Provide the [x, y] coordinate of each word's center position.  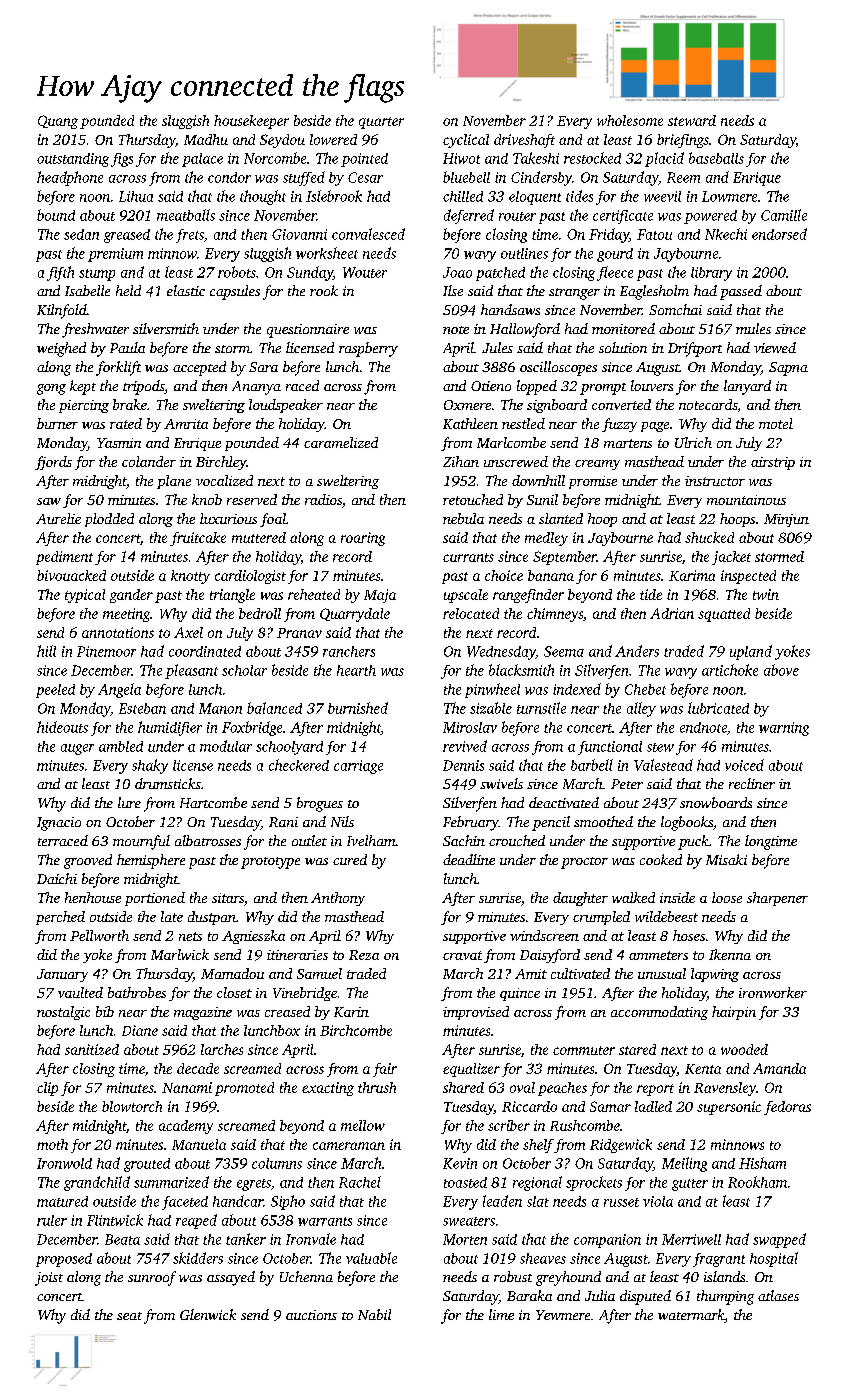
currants [468, 557]
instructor [715, 481]
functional [610, 748]
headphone [70, 178]
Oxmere [467, 405]
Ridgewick [621, 1146]
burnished [358, 708]
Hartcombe [213, 802]
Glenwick [208, 1314]
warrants [325, 1221]
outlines [524, 253]
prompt [603, 389]
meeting [126, 615]
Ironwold [64, 1163]
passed [741, 292]
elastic [186, 290]
